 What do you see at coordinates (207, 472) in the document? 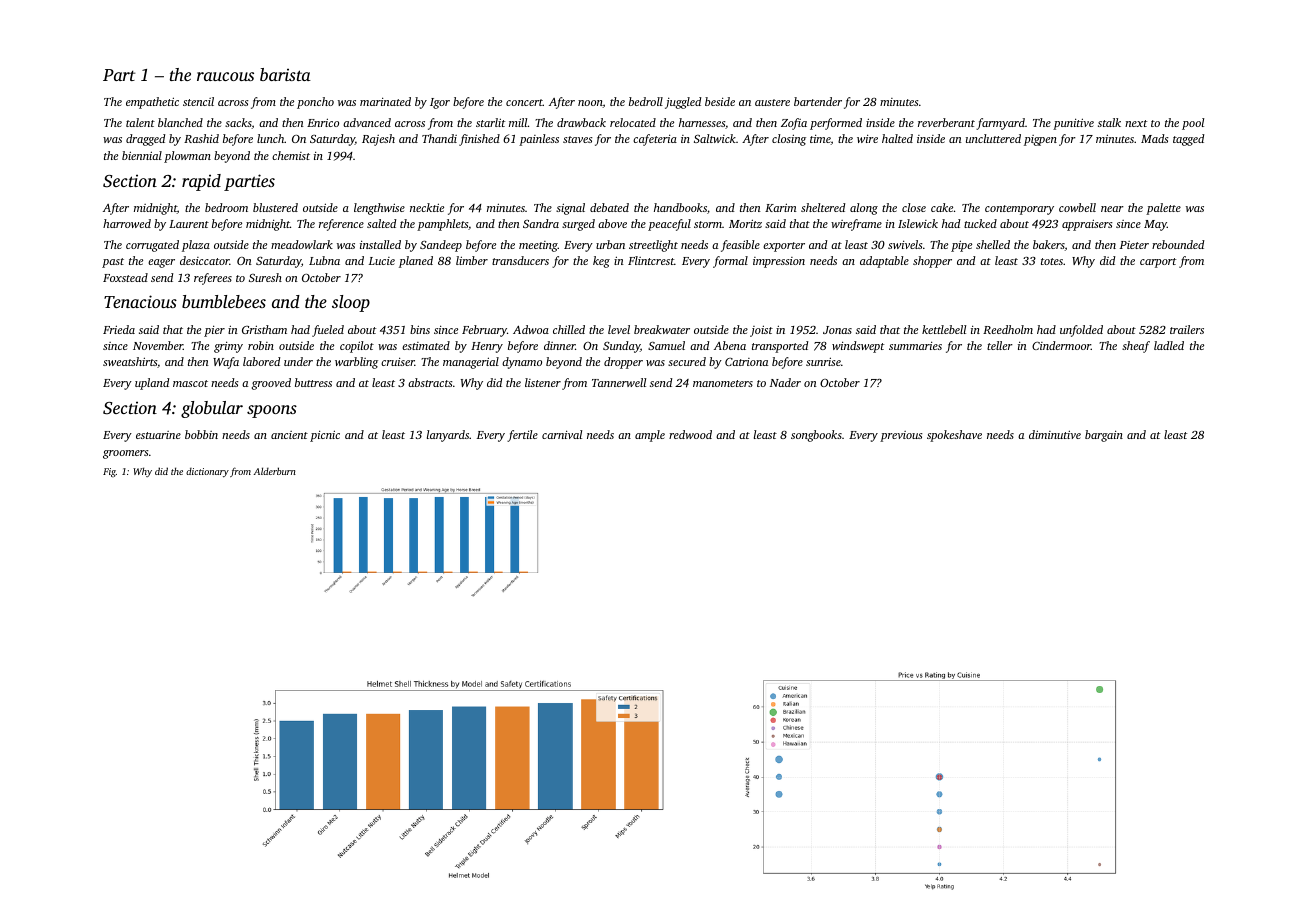
I see `dictionary` at bounding box center [207, 472].
